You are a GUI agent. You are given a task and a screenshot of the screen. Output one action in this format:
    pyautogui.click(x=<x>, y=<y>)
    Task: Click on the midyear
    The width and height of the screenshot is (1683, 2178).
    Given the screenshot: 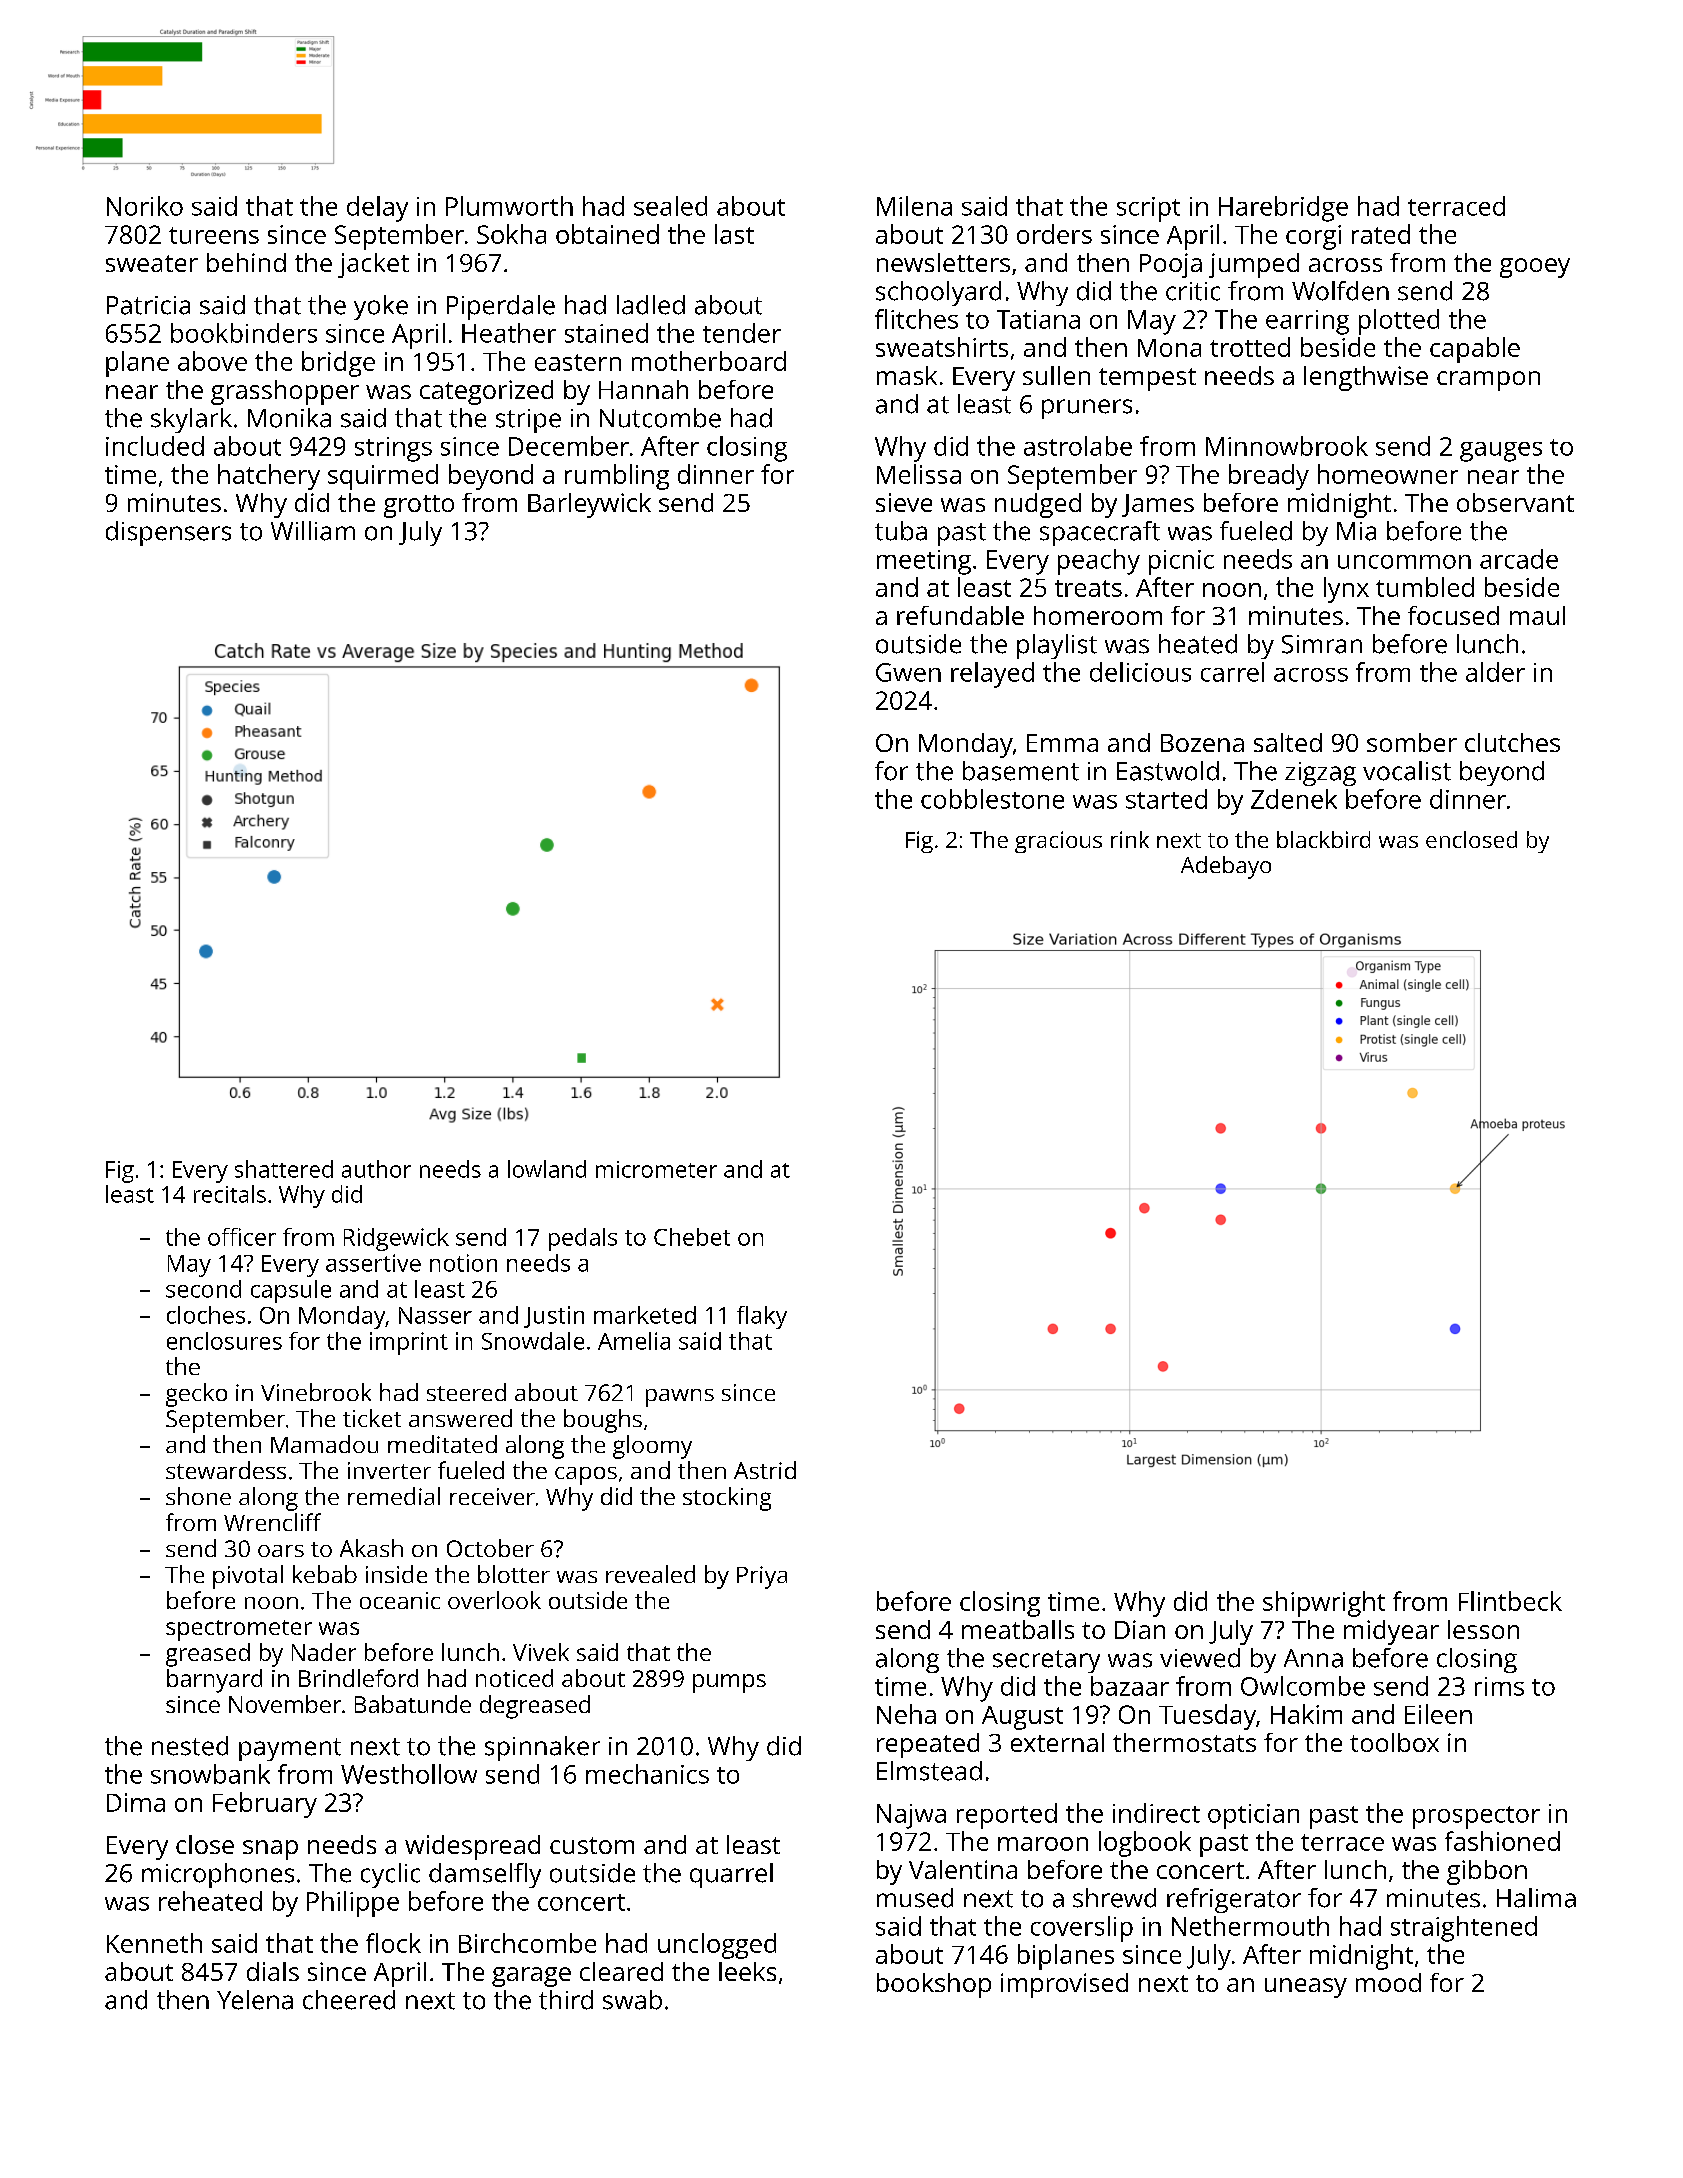 What is the action you would take?
    pyautogui.click(x=1391, y=1632)
